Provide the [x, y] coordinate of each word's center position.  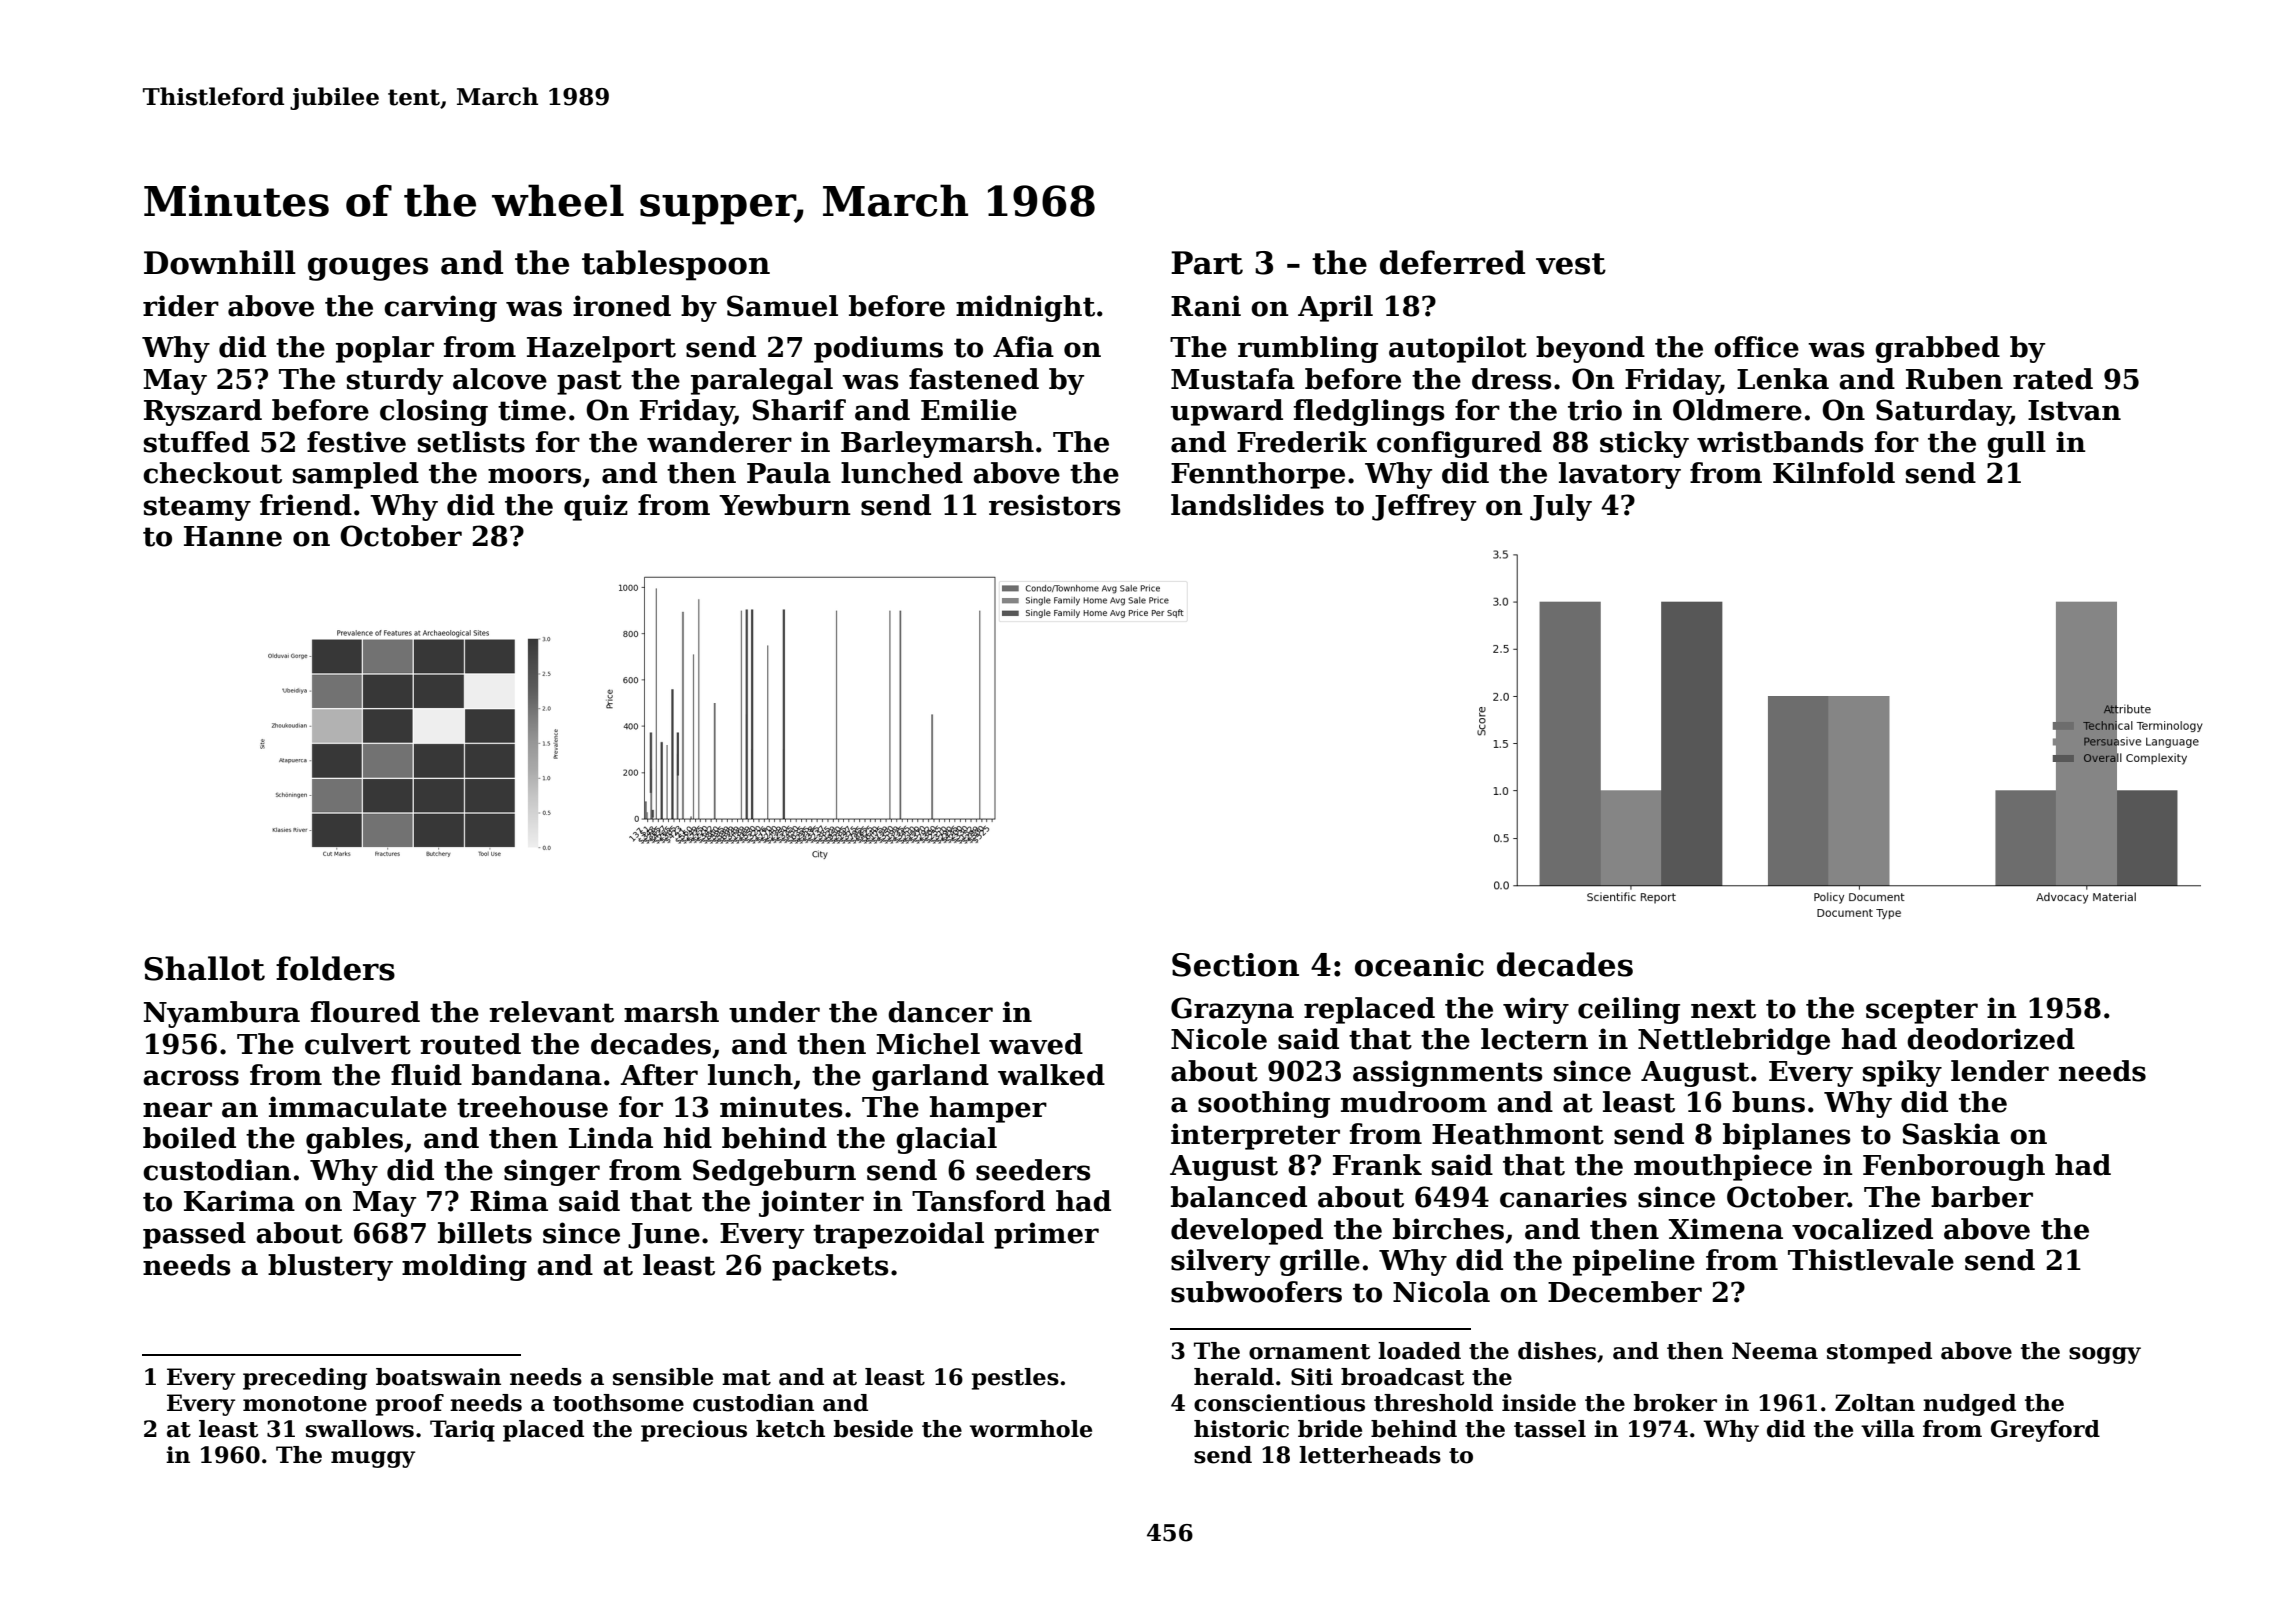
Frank [1377, 1165]
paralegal [762, 381]
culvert [358, 1044]
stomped [1879, 1353]
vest [1571, 264]
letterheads [1370, 1455]
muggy [373, 1459]
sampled [356, 475]
